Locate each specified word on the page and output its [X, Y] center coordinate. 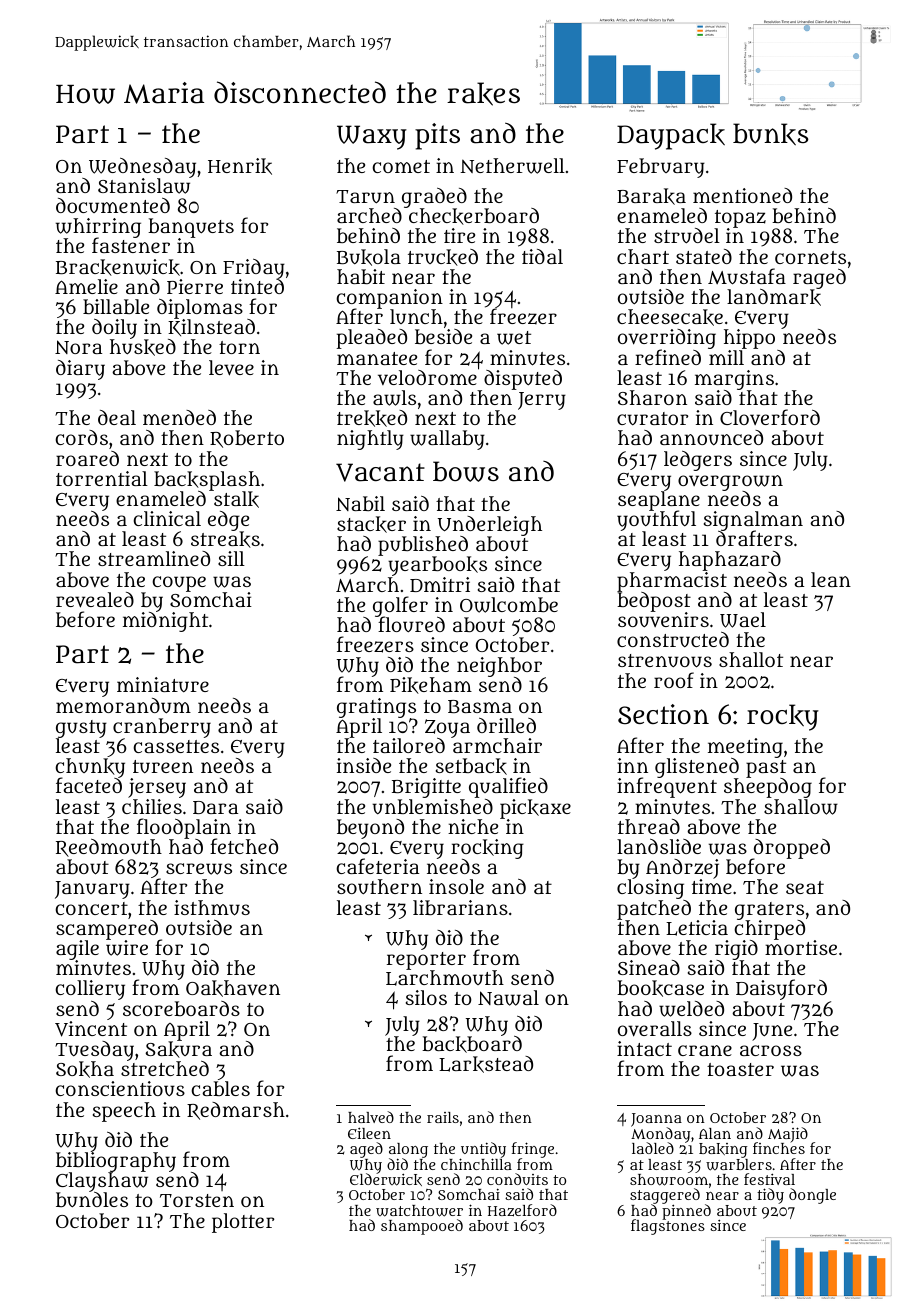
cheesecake [670, 317]
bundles [92, 1200]
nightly [370, 440]
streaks [225, 540]
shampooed [422, 1227]
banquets [191, 228]
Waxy [372, 137]
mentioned [742, 195]
